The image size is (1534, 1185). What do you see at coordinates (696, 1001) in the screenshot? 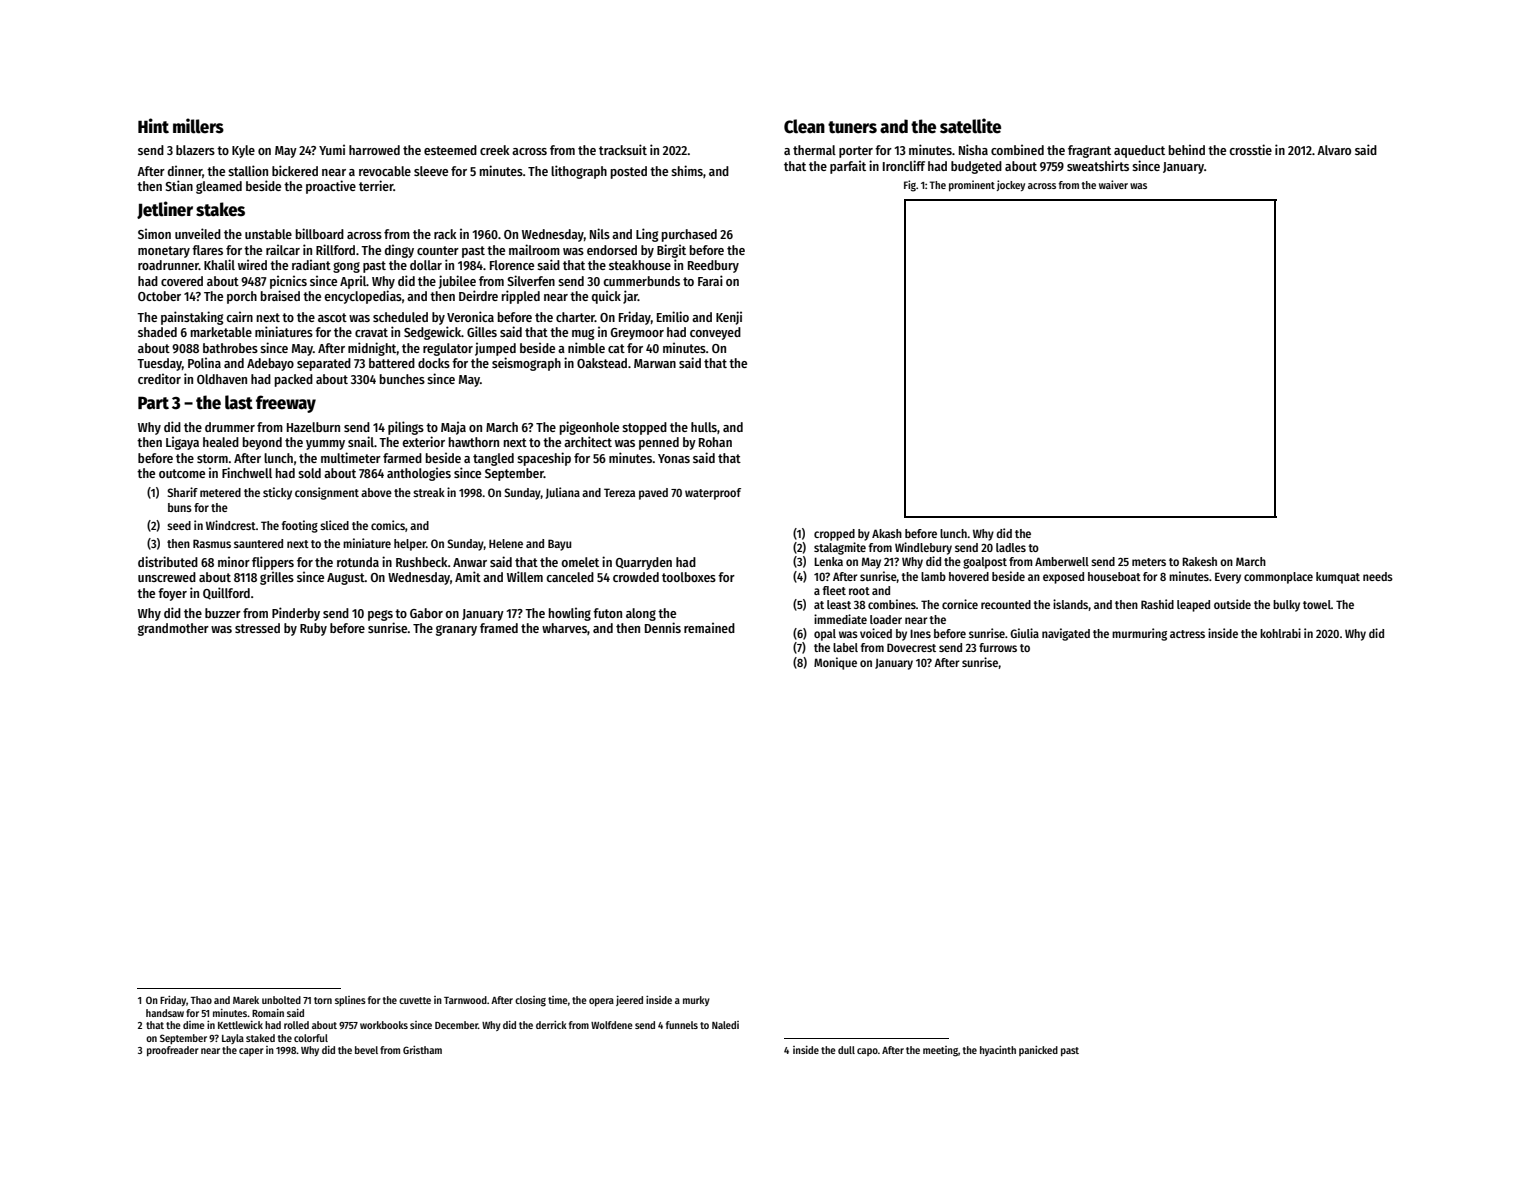
I see `murky` at bounding box center [696, 1001].
